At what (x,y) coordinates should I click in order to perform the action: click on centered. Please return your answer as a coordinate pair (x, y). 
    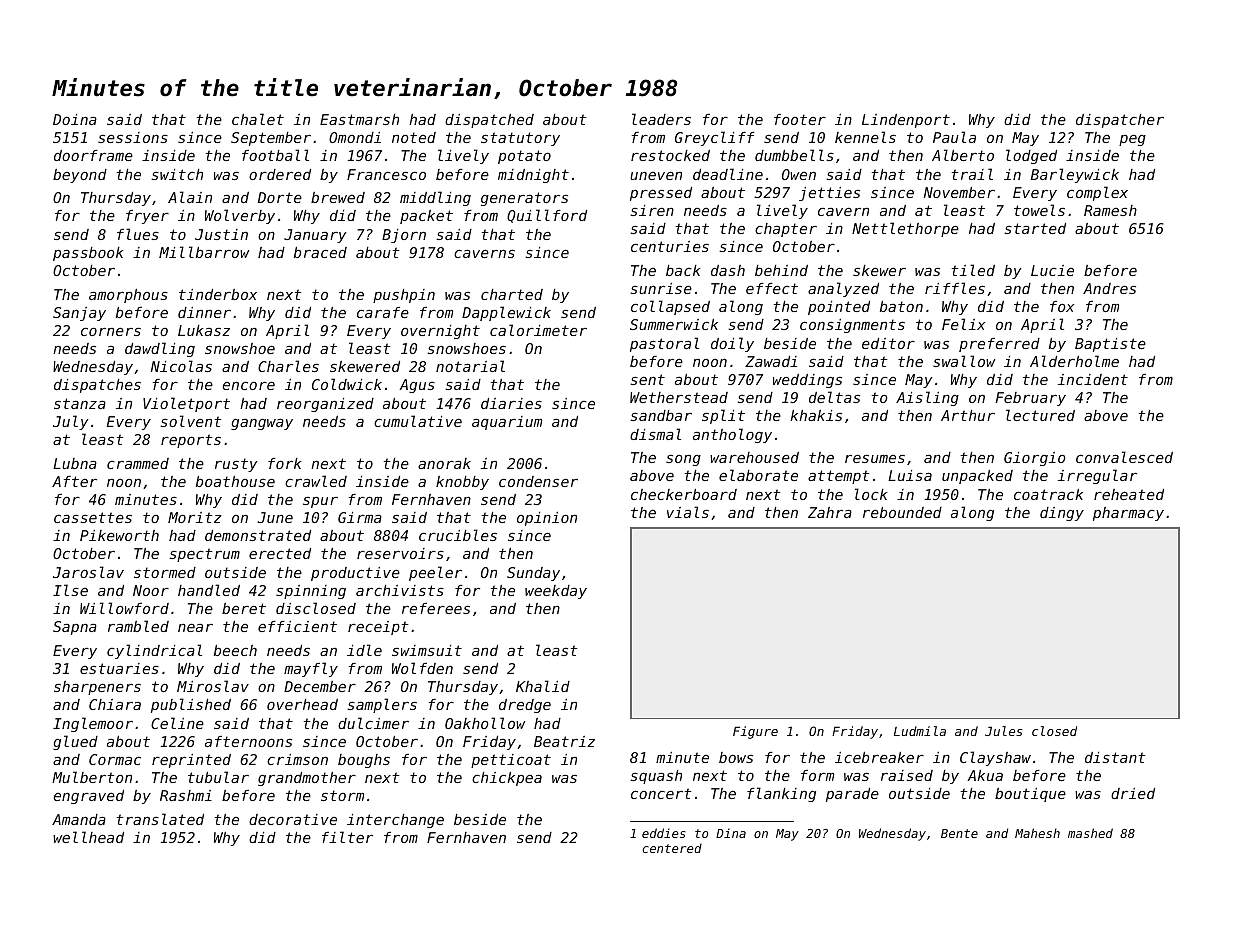
    Looking at the image, I should click on (672, 848).
